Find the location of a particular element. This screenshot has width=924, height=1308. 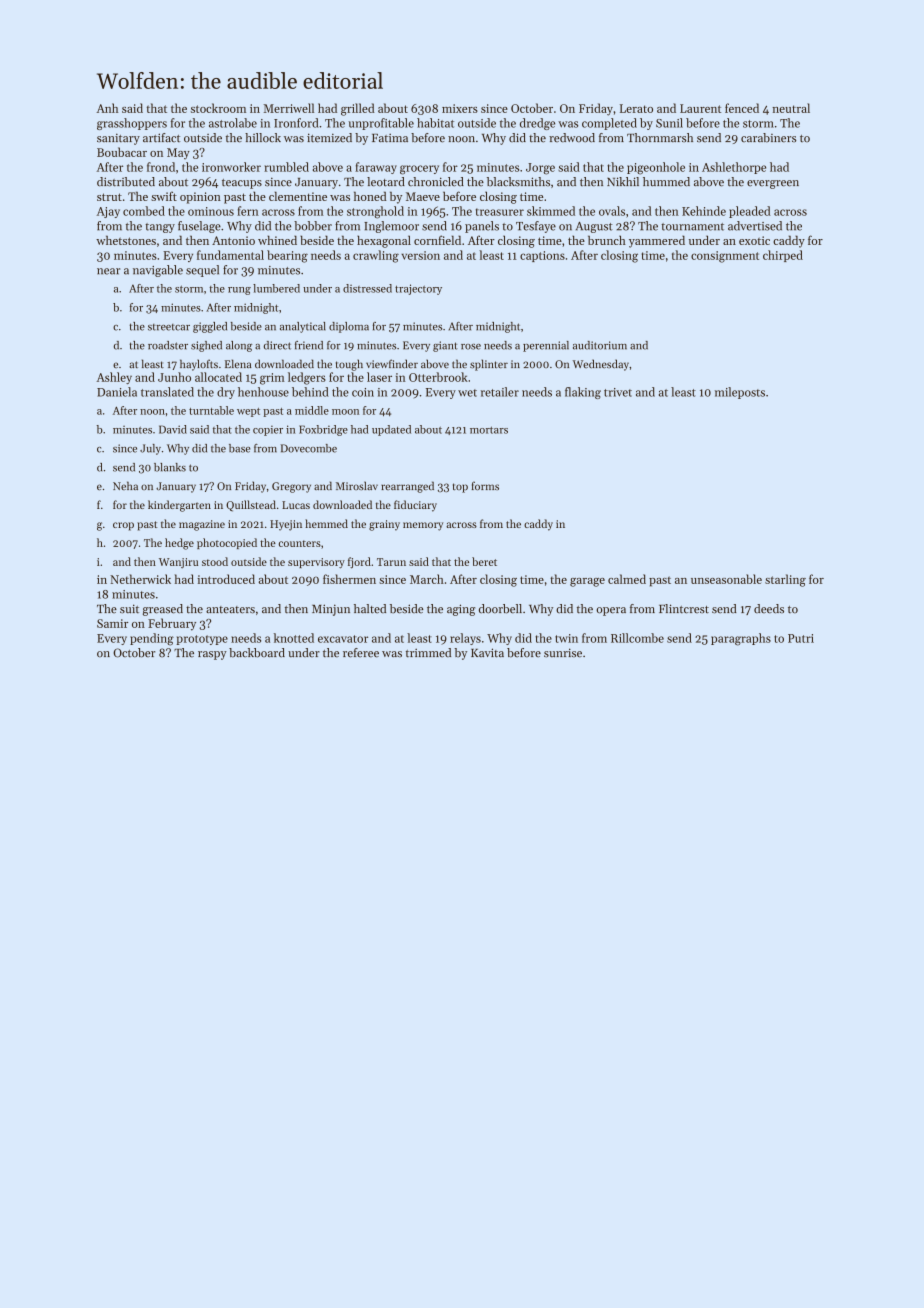

astrolabe is located at coordinates (233, 123).
